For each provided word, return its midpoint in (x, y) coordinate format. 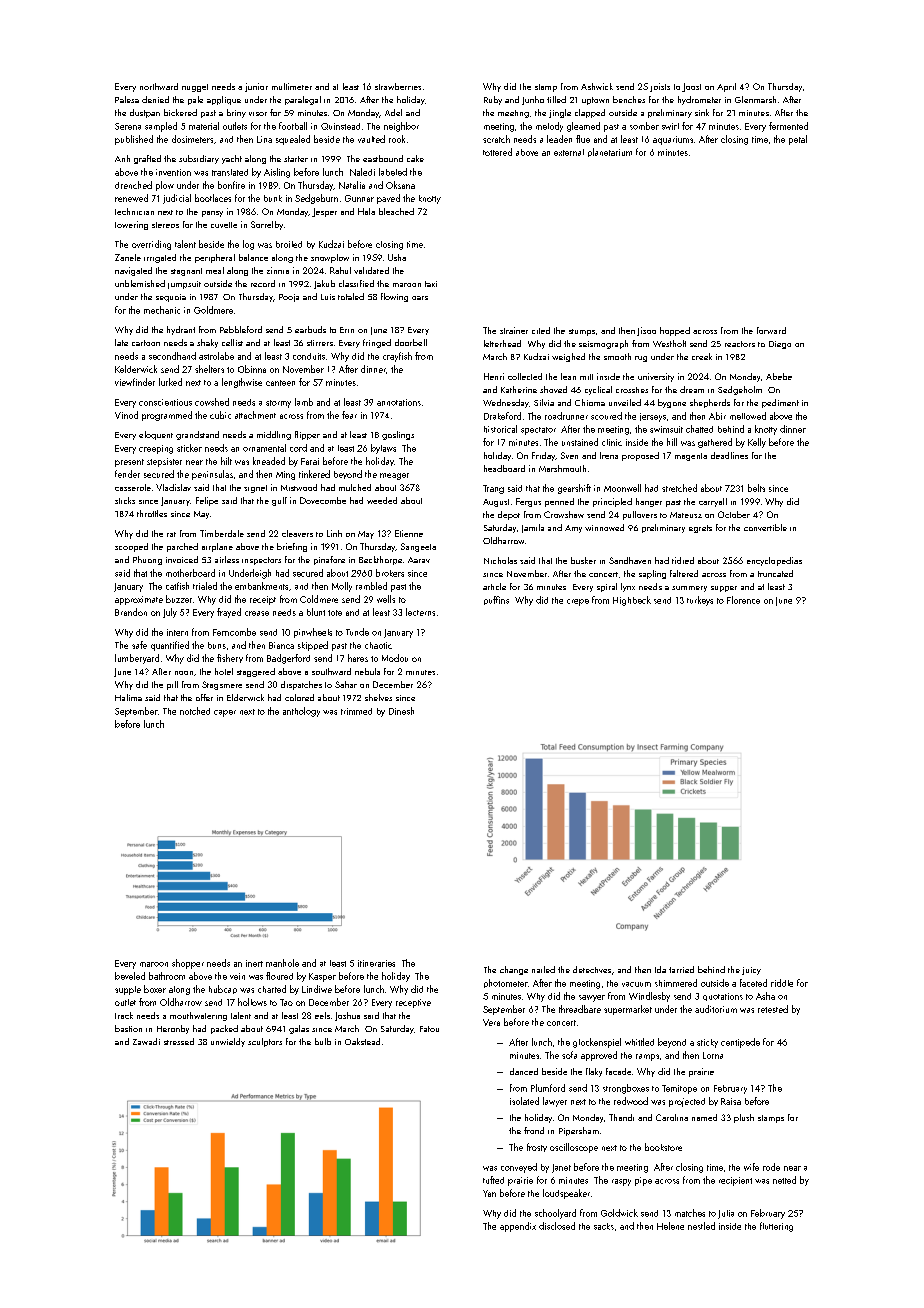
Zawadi (146, 1041)
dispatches (301, 685)
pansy (212, 214)
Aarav (419, 560)
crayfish (397, 357)
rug (641, 359)
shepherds (710, 403)
